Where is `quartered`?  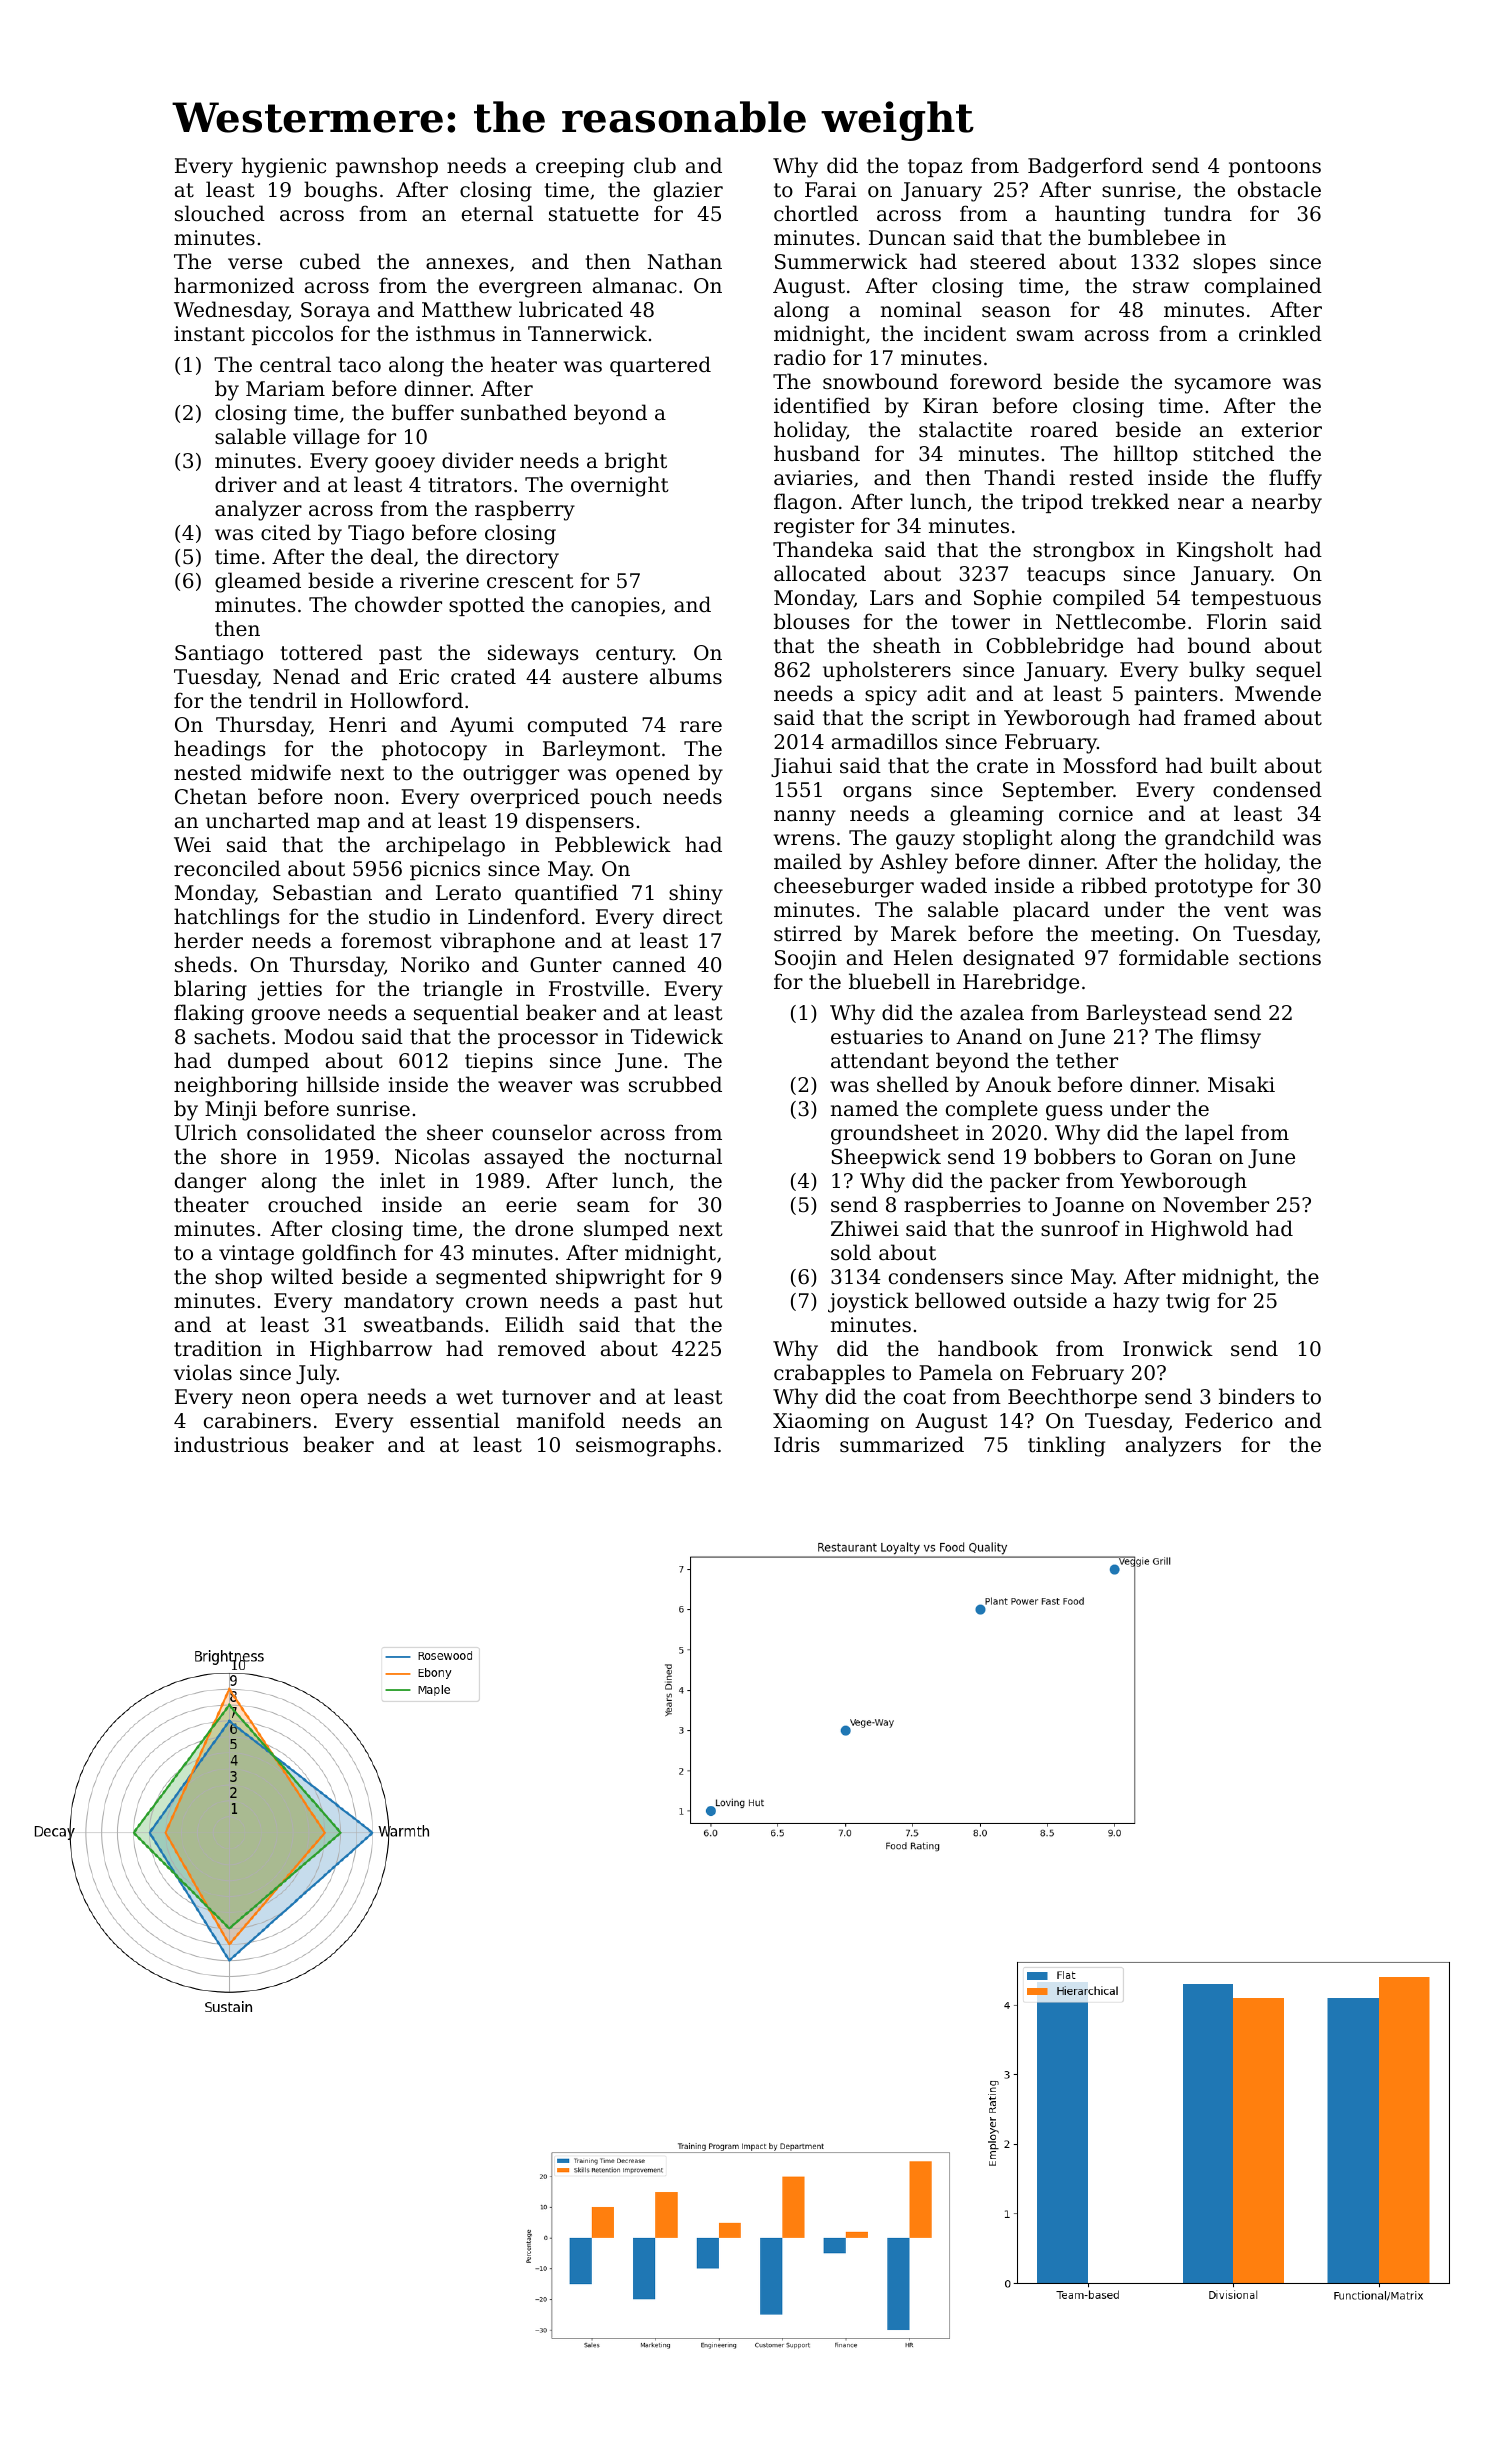 quartered is located at coordinates (660, 366).
